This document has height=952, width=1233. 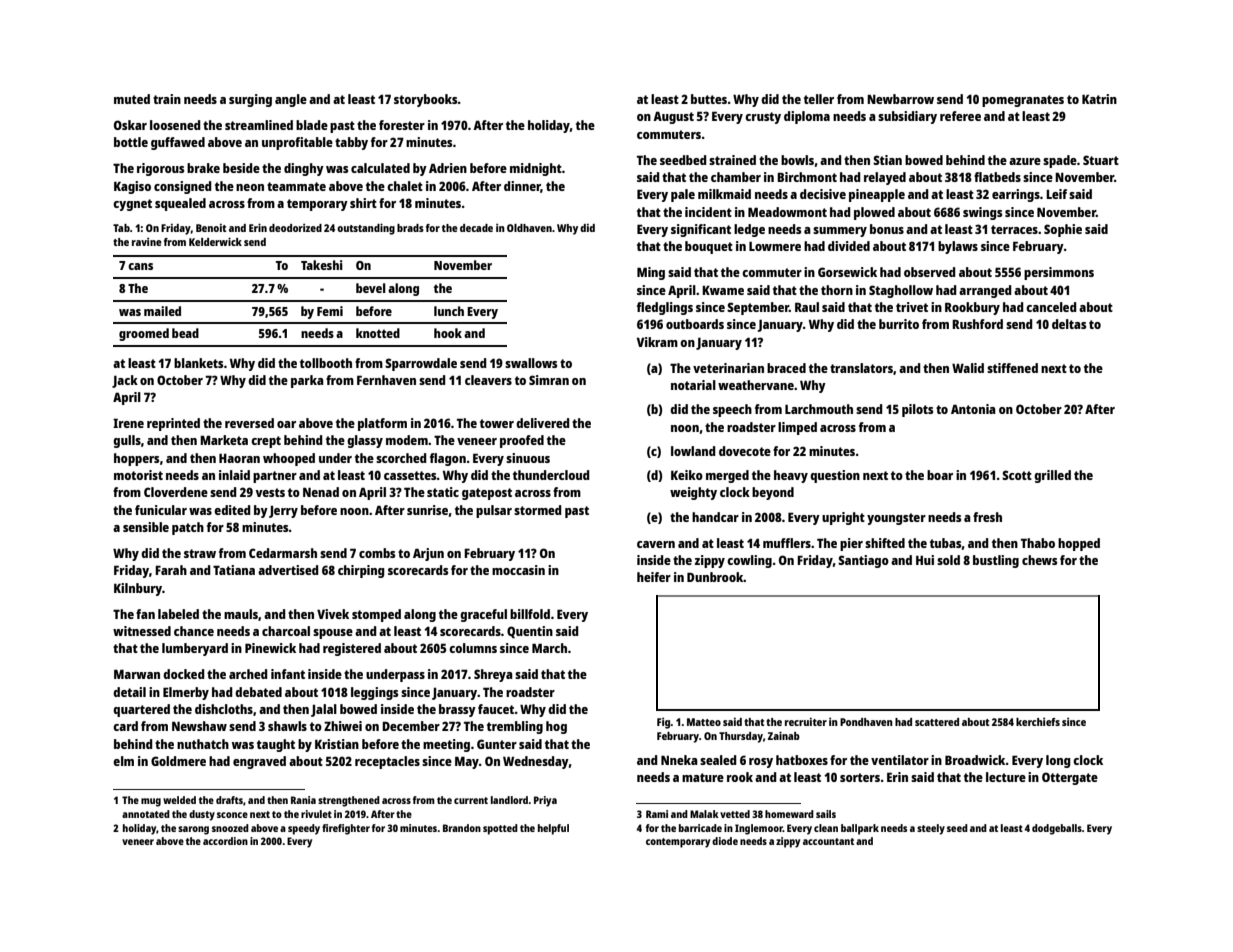 What do you see at coordinates (693, 451) in the document?
I see `lowland` at bounding box center [693, 451].
